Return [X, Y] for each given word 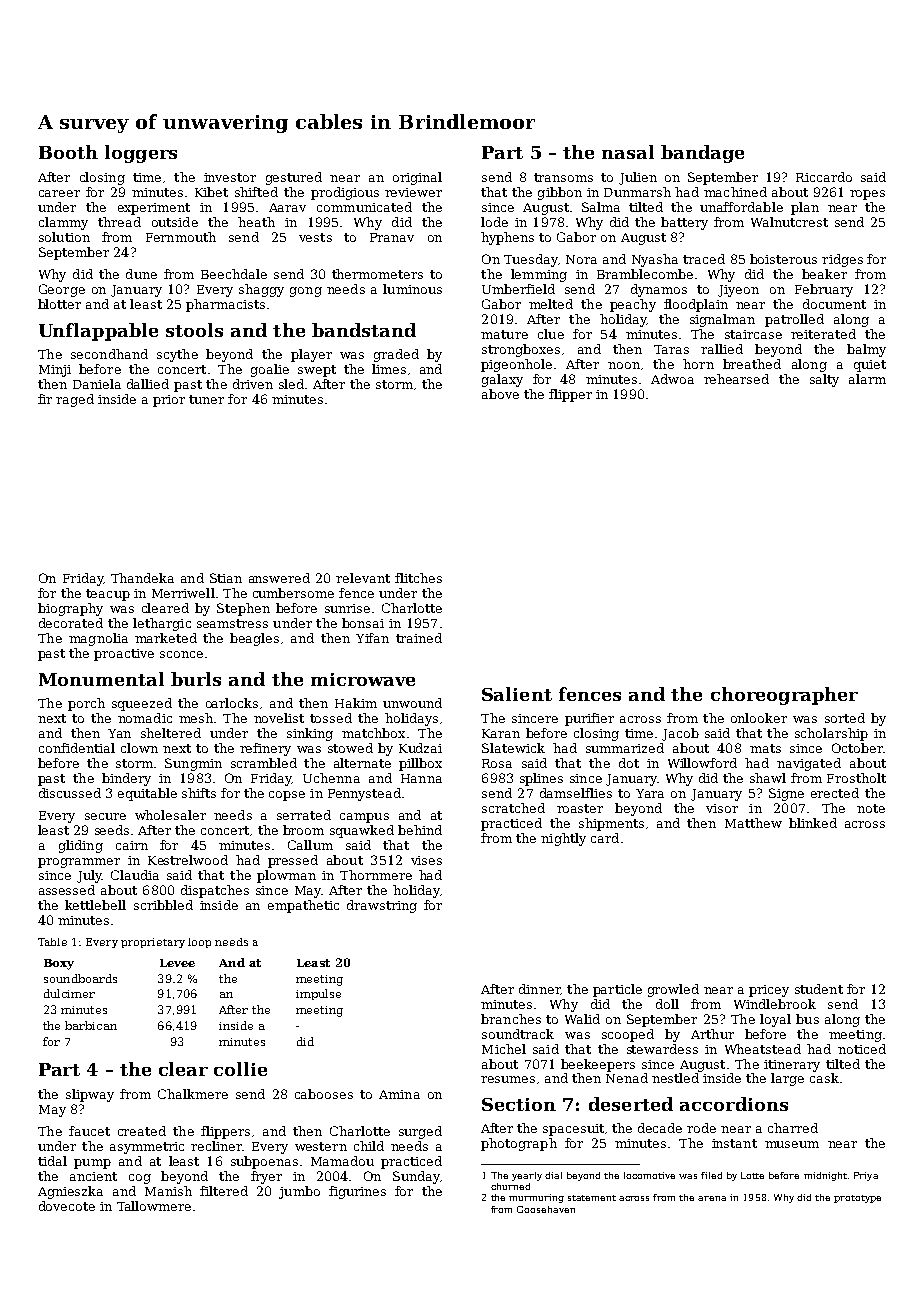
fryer [266, 1177]
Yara [650, 793]
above [500, 394]
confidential [77, 748]
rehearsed [736, 379]
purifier [589, 719]
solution [64, 237]
